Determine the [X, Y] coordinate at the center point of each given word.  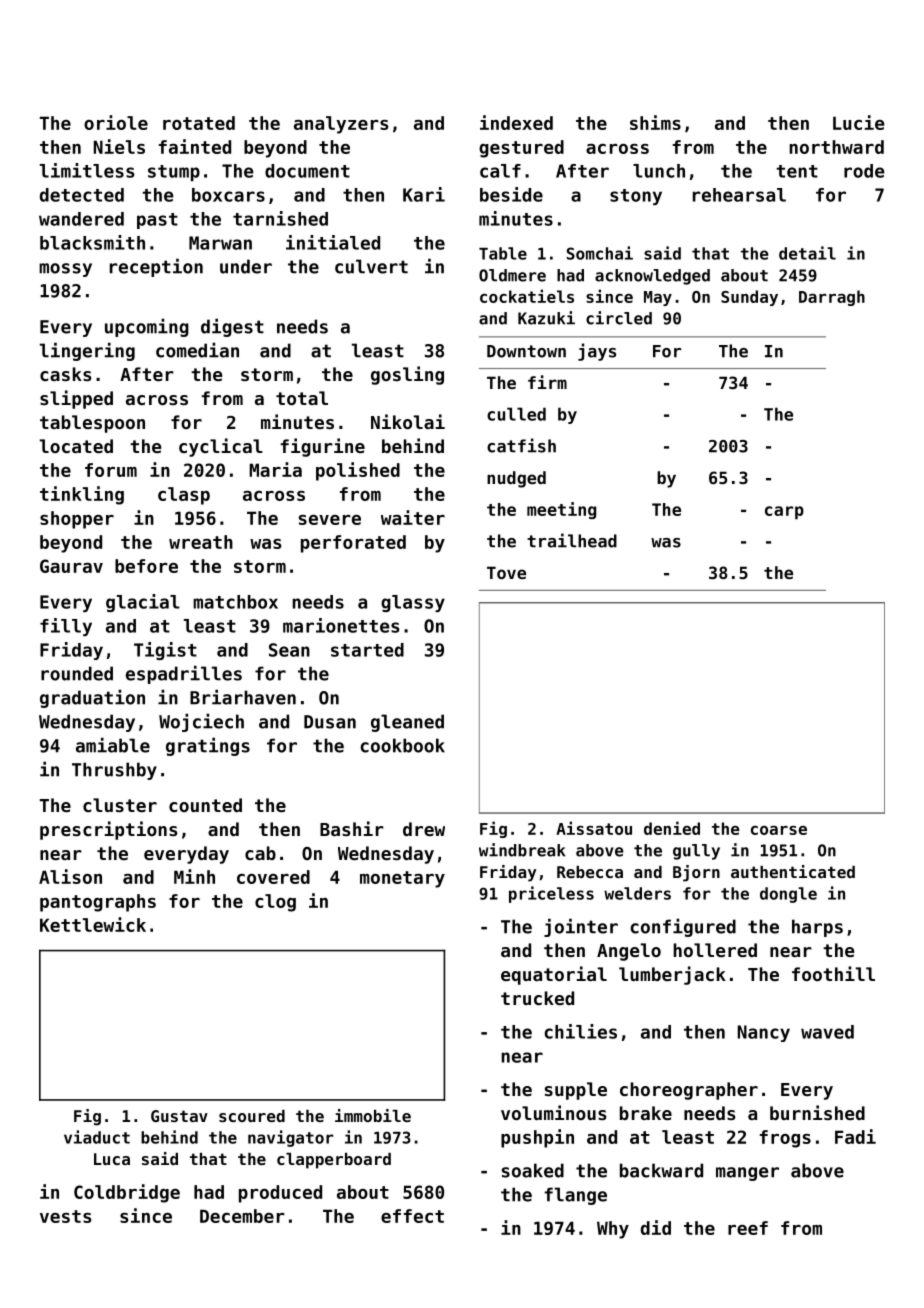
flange [576, 1196]
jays [597, 352]
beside [511, 194]
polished [358, 471]
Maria [275, 469]
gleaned [407, 723]
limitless [87, 170]
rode [864, 171]
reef [748, 1228]
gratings [208, 746]
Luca [112, 1159]
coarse [779, 830]
